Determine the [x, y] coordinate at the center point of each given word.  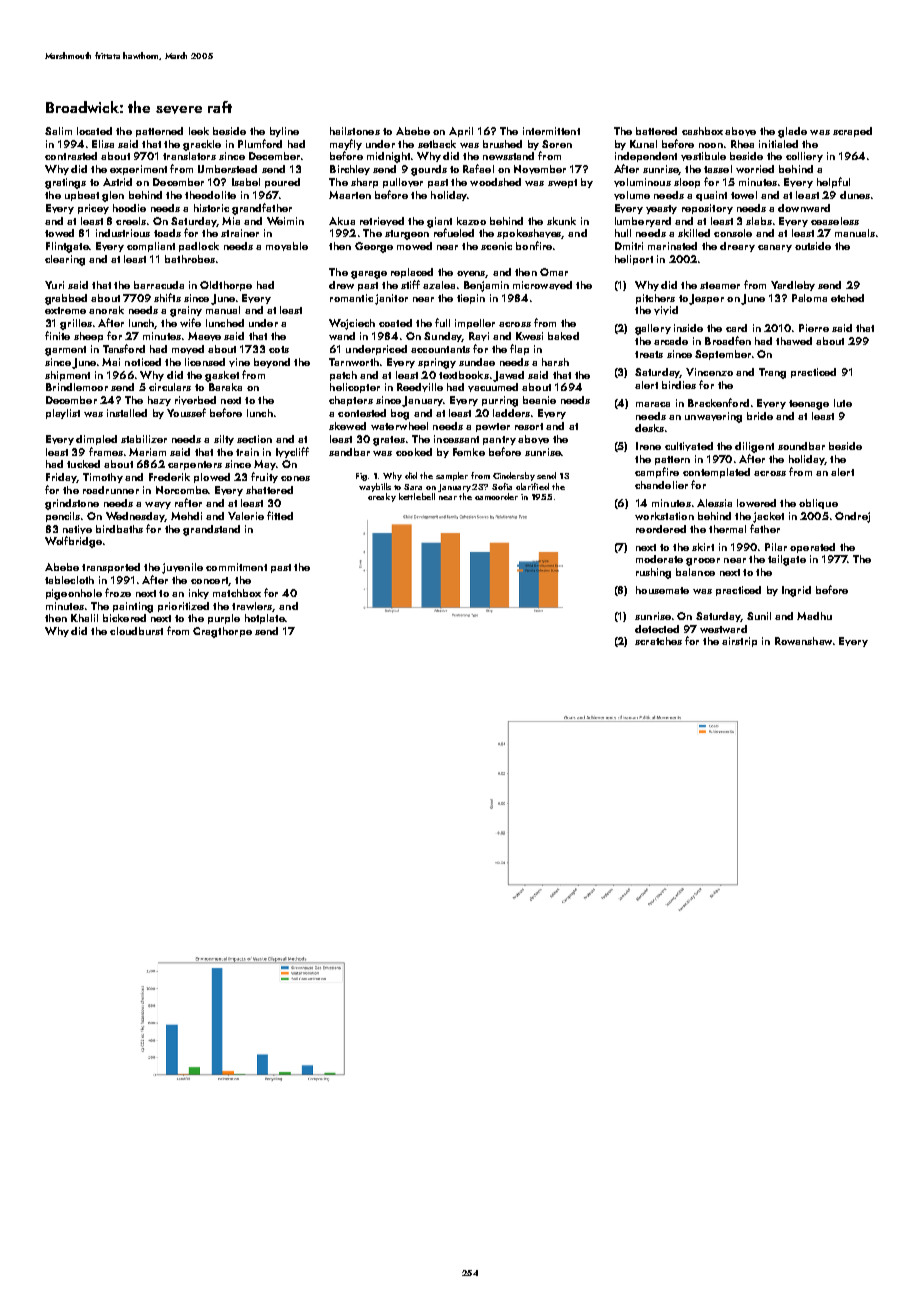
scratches [658, 641]
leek [199, 131]
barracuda [159, 285]
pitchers [655, 299]
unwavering [713, 417]
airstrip [739, 642]
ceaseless [835, 221]
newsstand [508, 156]
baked [563, 336]
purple [224, 619]
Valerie [246, 516]
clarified [532, 486]
